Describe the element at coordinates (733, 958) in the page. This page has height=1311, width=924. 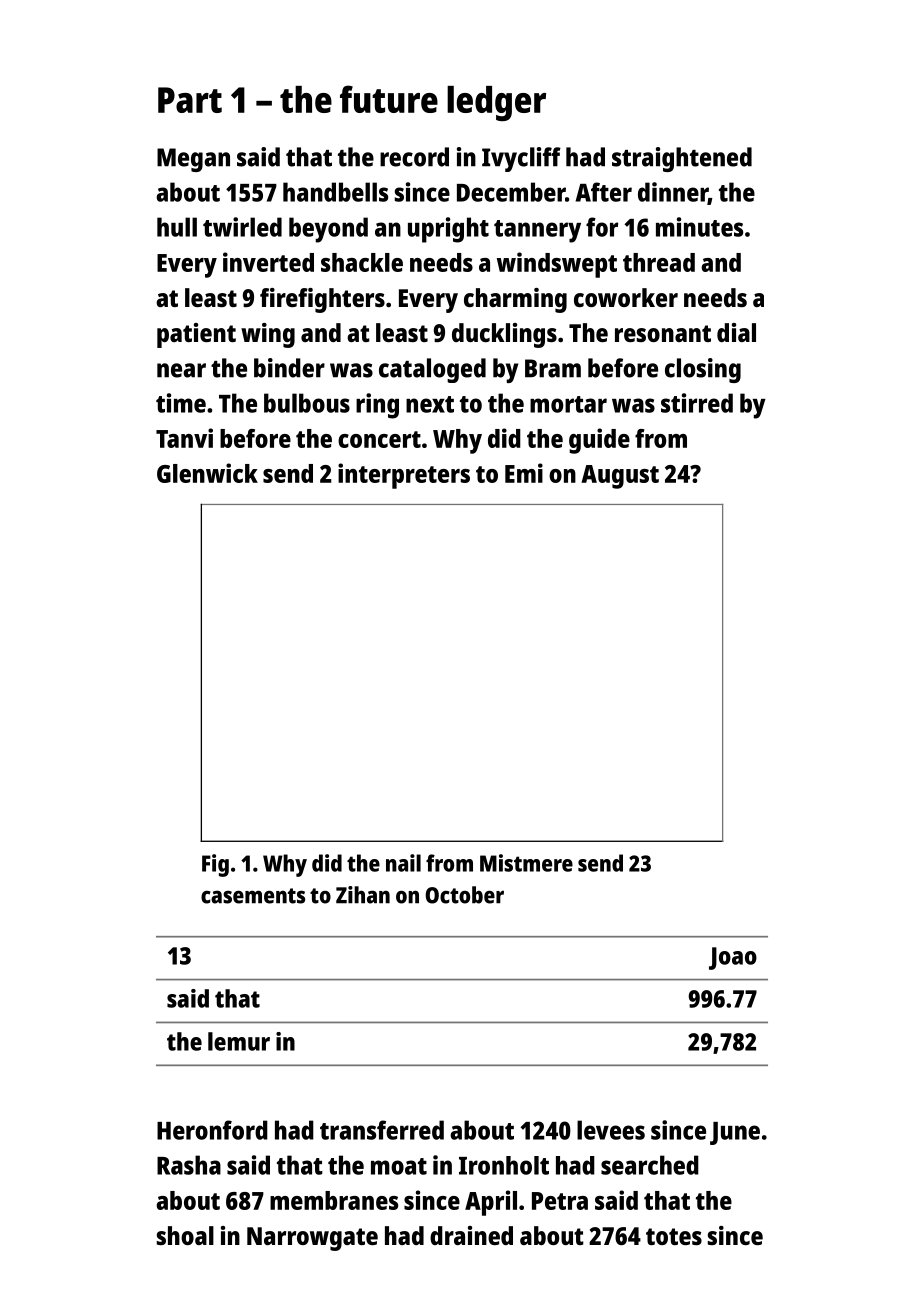
I see `Joao` at that location.
